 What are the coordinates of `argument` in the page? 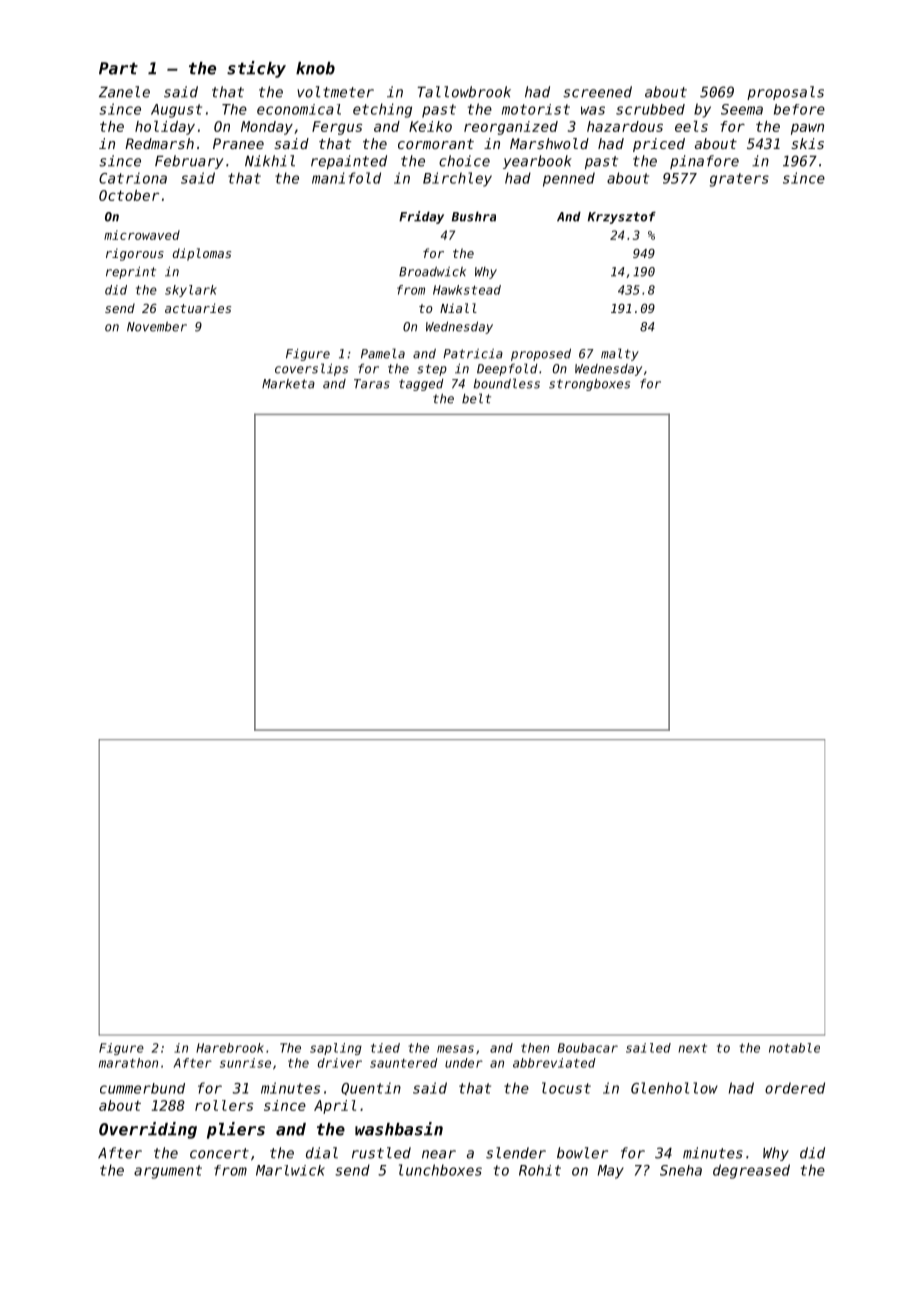 It's located at (168, 1172).
